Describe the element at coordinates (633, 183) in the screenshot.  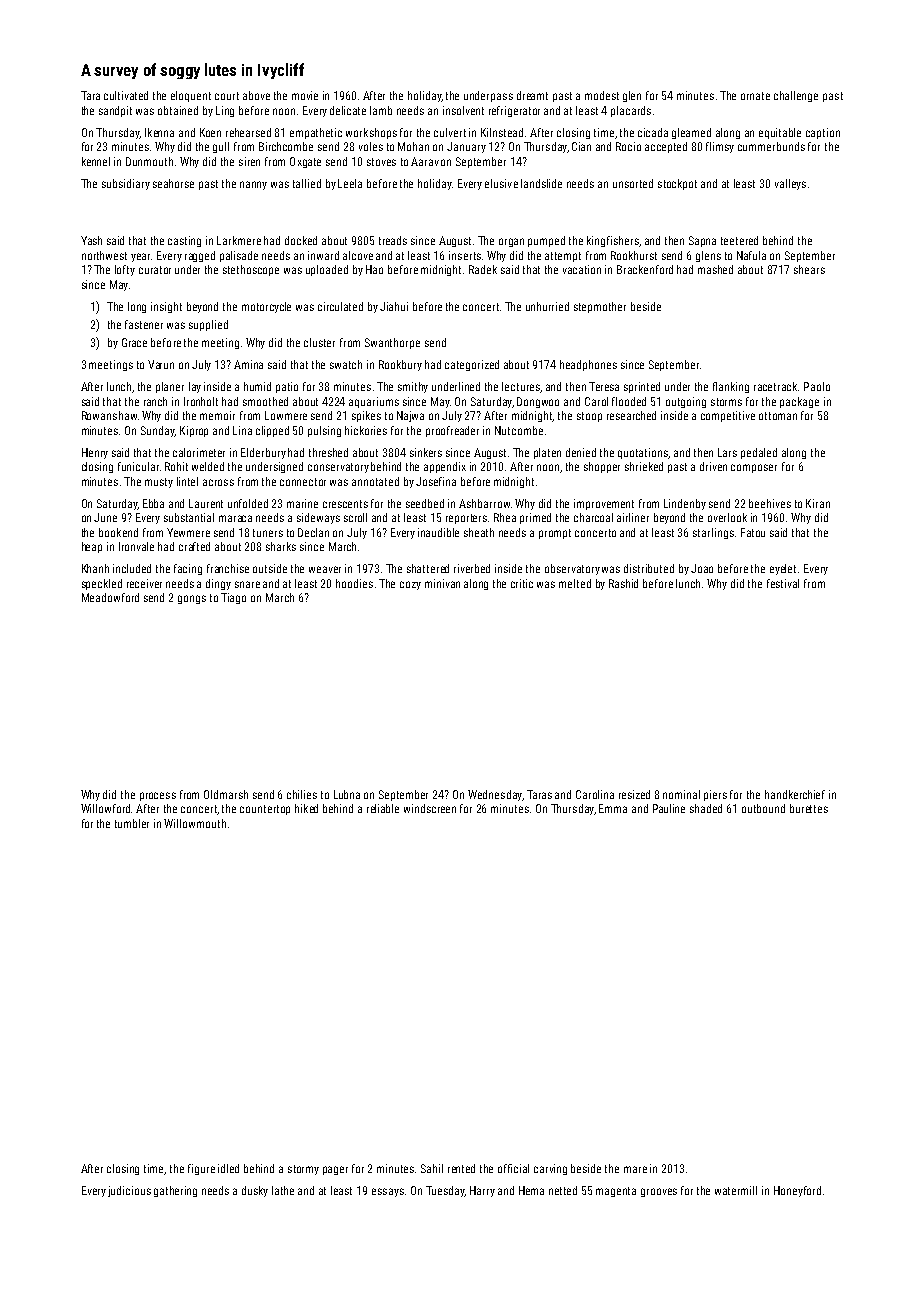
I see `unsorted` at that location.
